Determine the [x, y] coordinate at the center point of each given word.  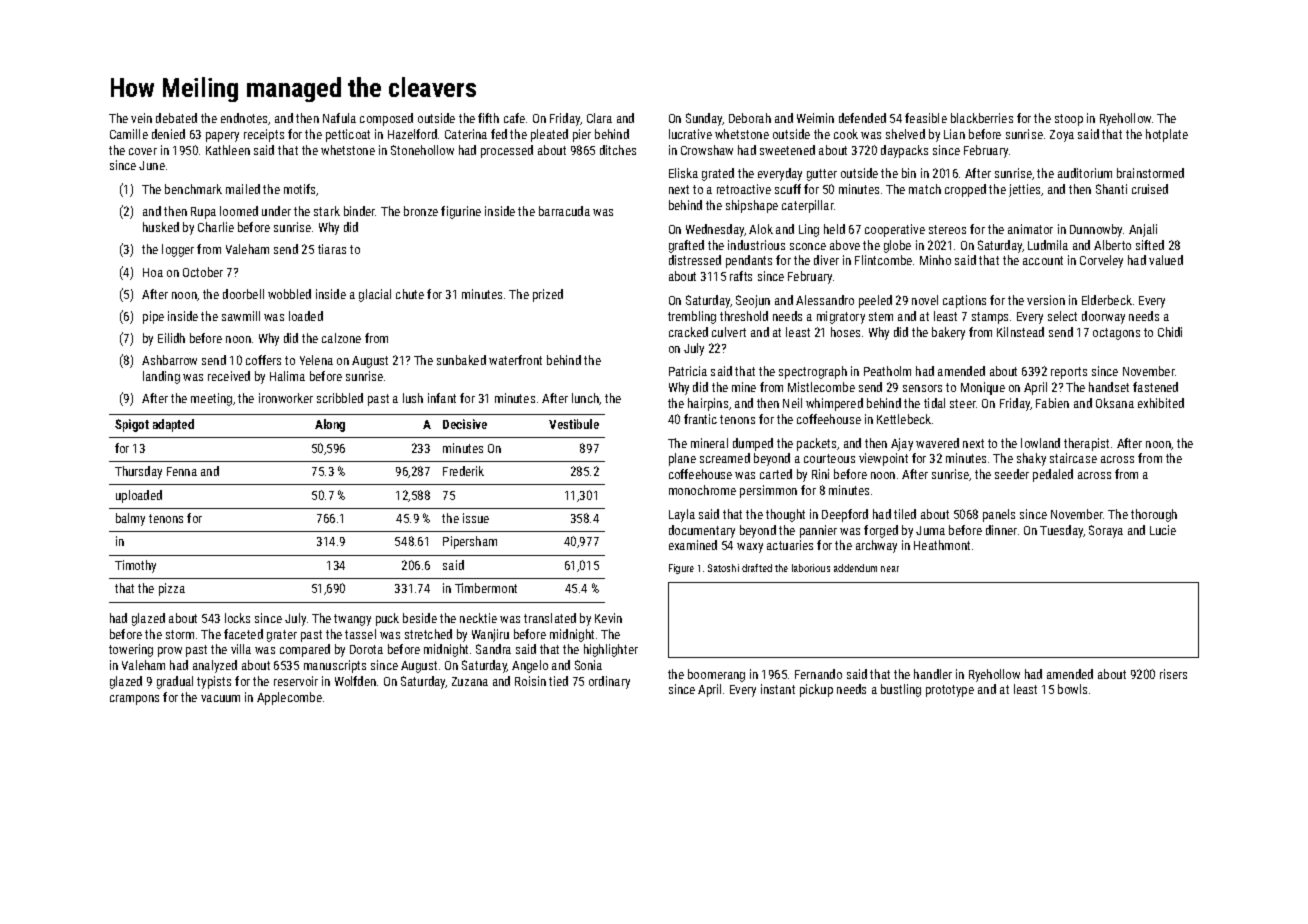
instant [778, 689]
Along [330, 425]
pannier [818, 531]
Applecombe [289, 698]
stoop [1069, 120]
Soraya [1106, 531]
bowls [1072, 689]
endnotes [244, 118]
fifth [488, 118]
